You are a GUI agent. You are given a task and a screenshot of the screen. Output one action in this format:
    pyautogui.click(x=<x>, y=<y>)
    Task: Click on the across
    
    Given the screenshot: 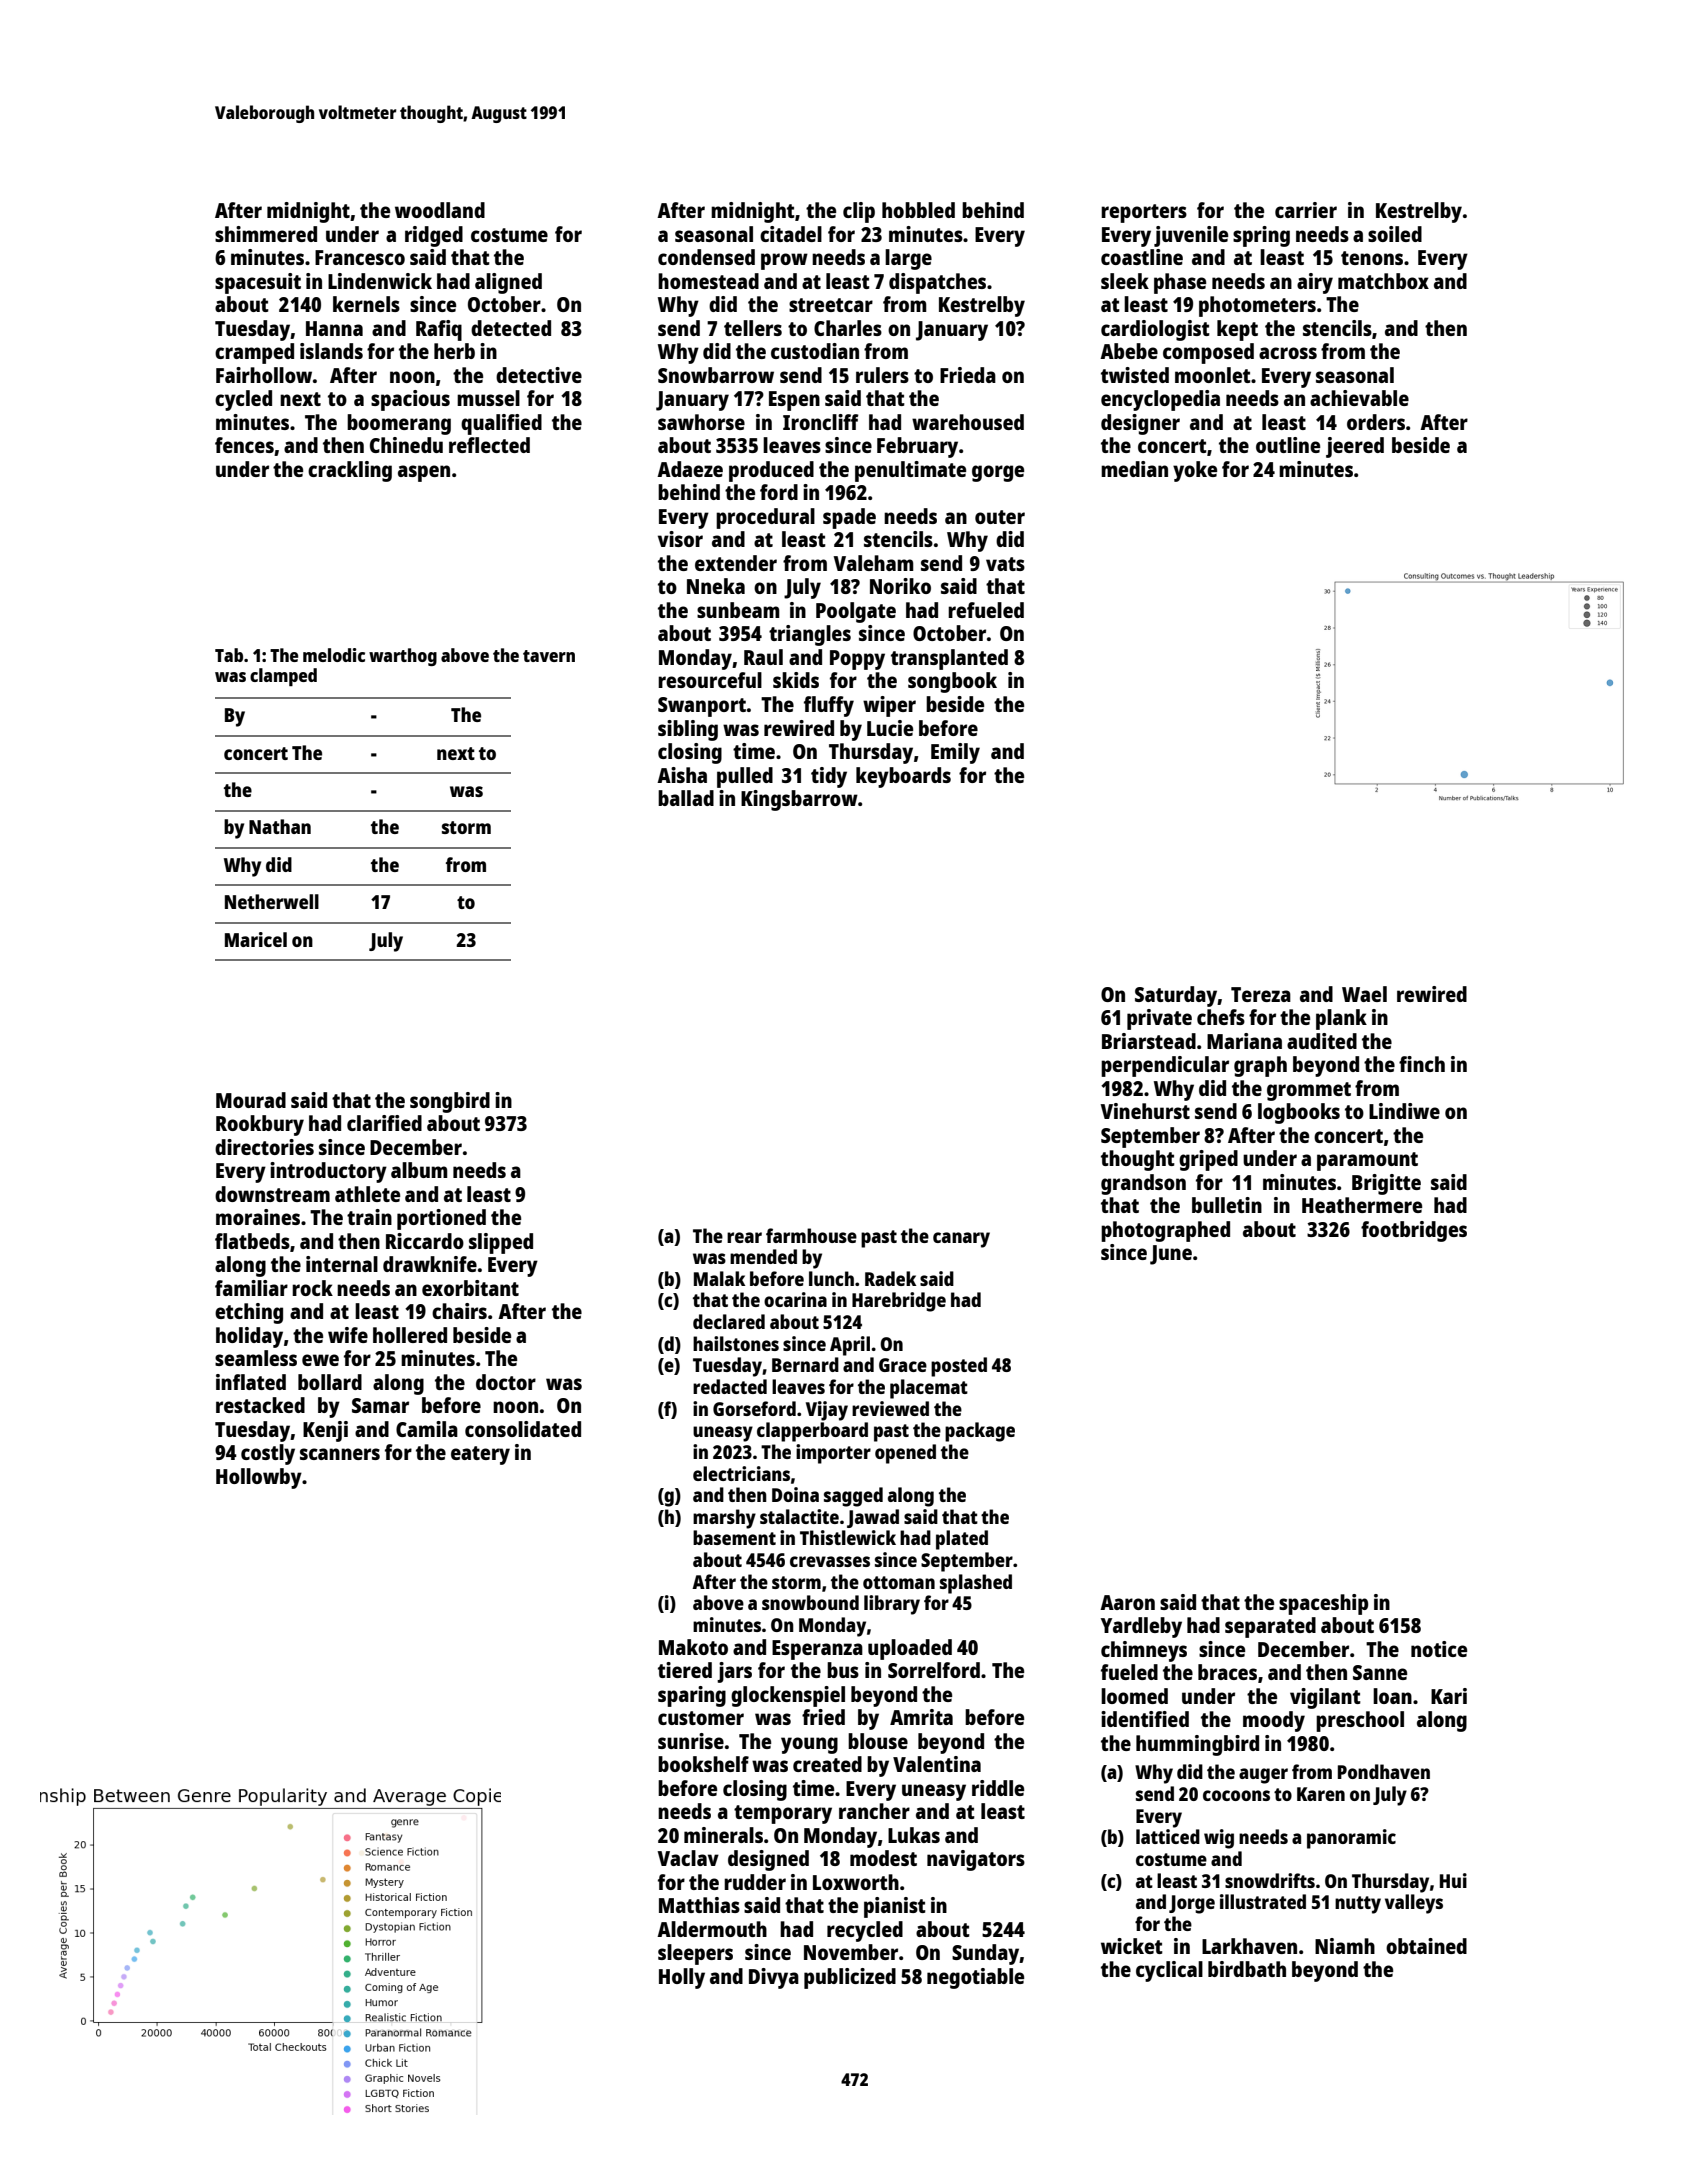 What is the action you would take?
    pyautogui.click(x=1288, y=353)
